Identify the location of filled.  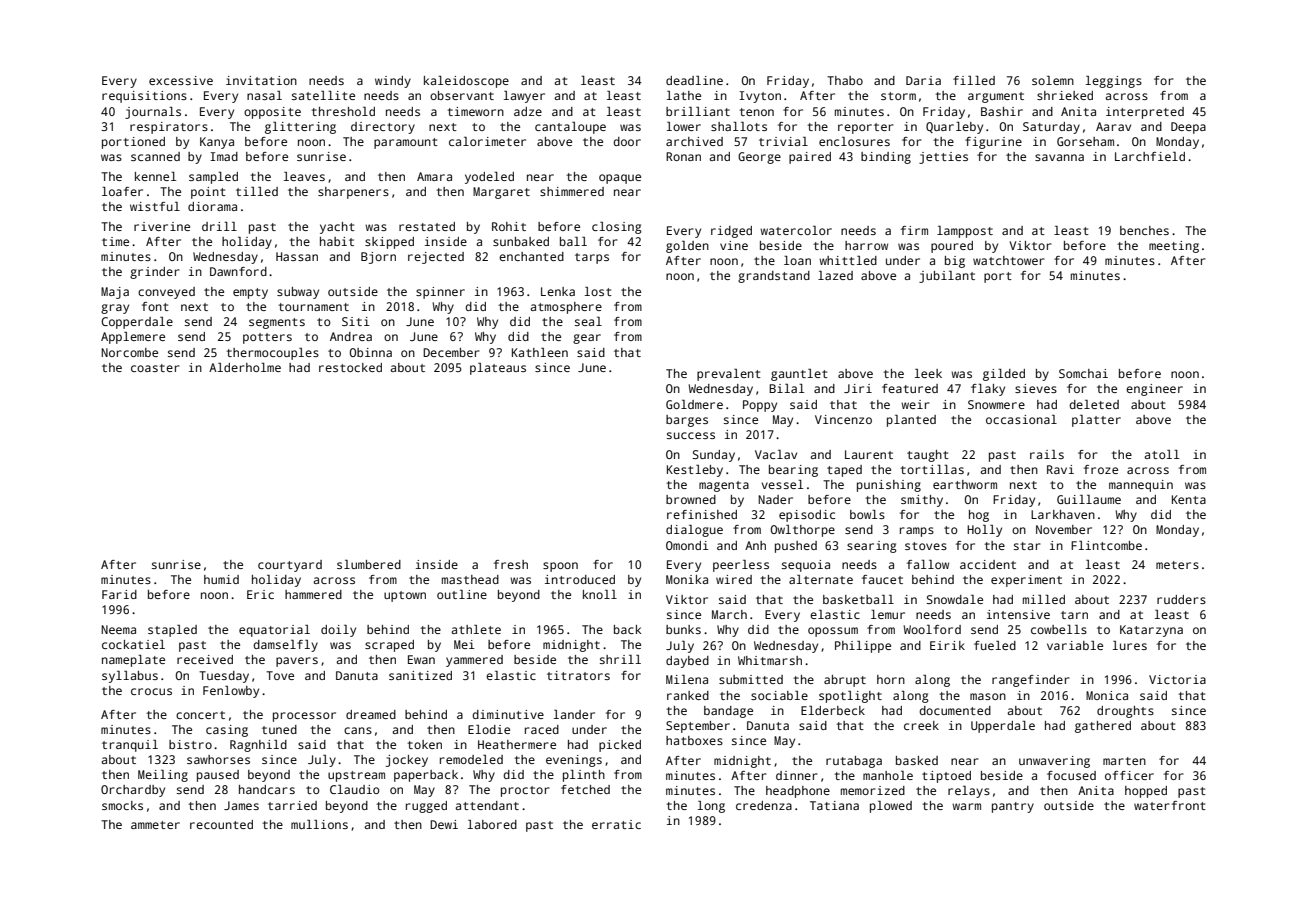
(974, 80).
